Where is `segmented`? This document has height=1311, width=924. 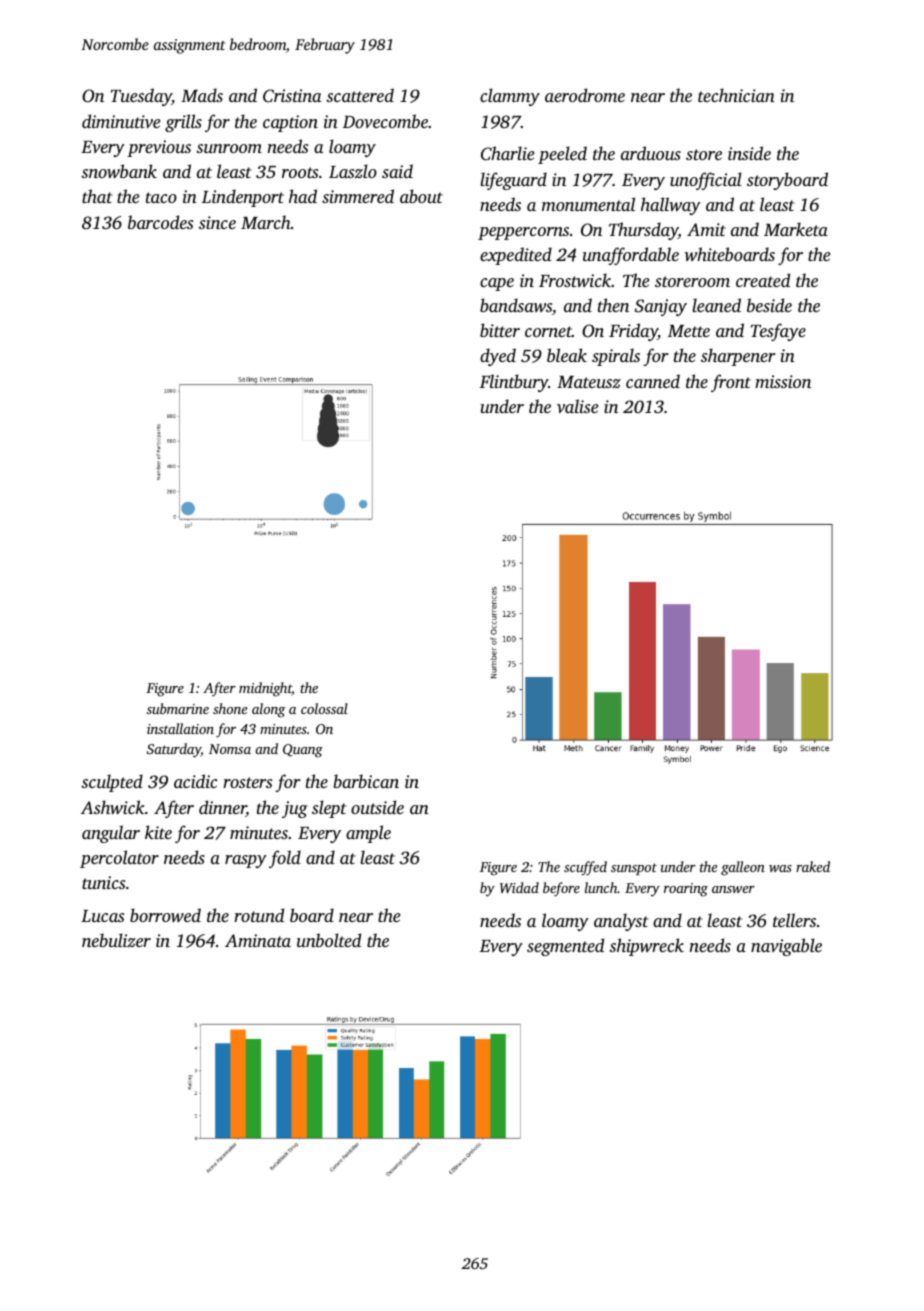
segmented is located at coordinates (565, 947).
